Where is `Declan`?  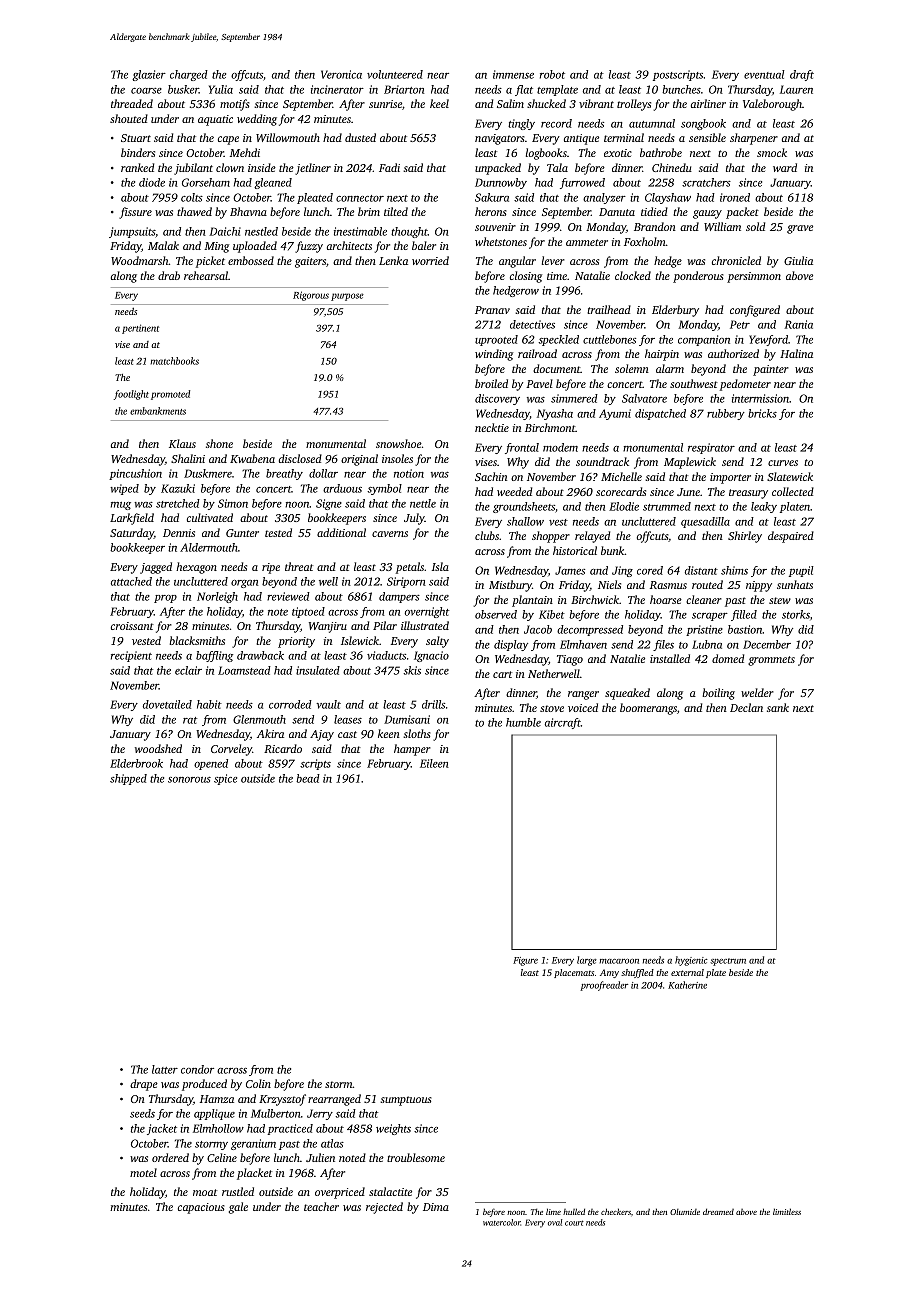 Declan is located at coordinates (746, 707).
